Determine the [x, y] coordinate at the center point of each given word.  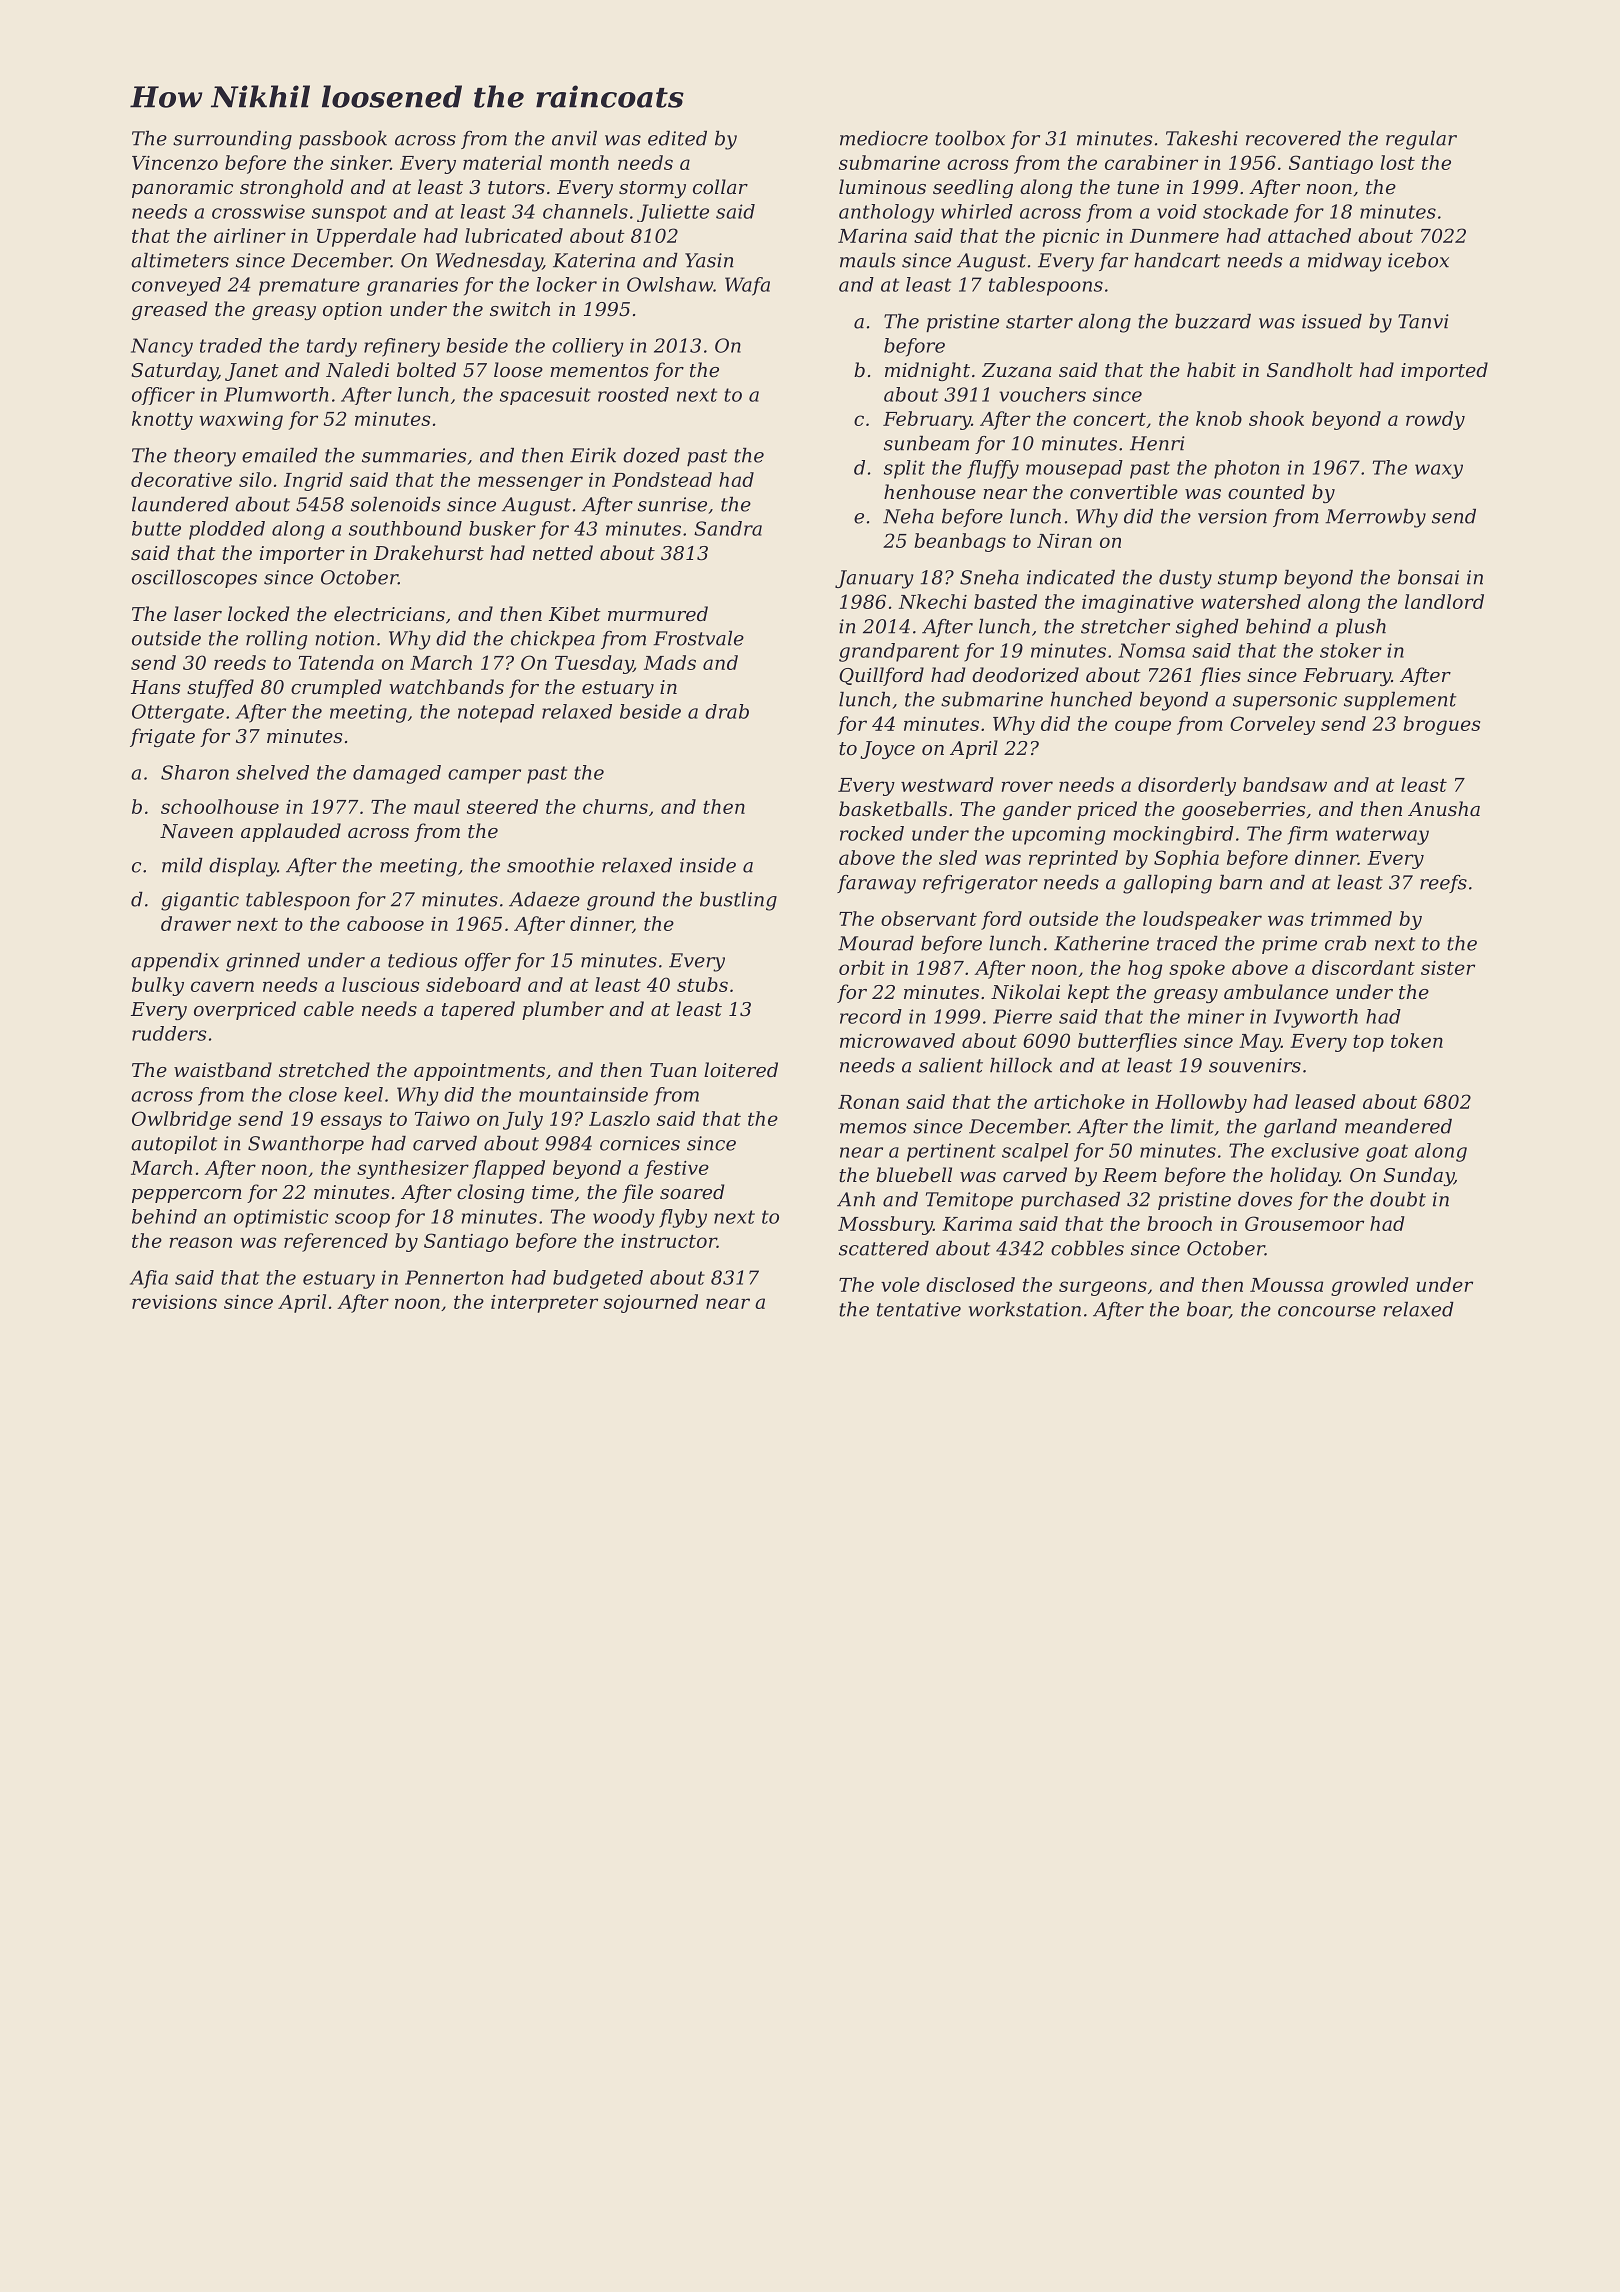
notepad [496, 713]
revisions [174, 1302]
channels [585, 211]
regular [1421, 140]
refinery [402, 347]
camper [484, 776]
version [1232, 516]
